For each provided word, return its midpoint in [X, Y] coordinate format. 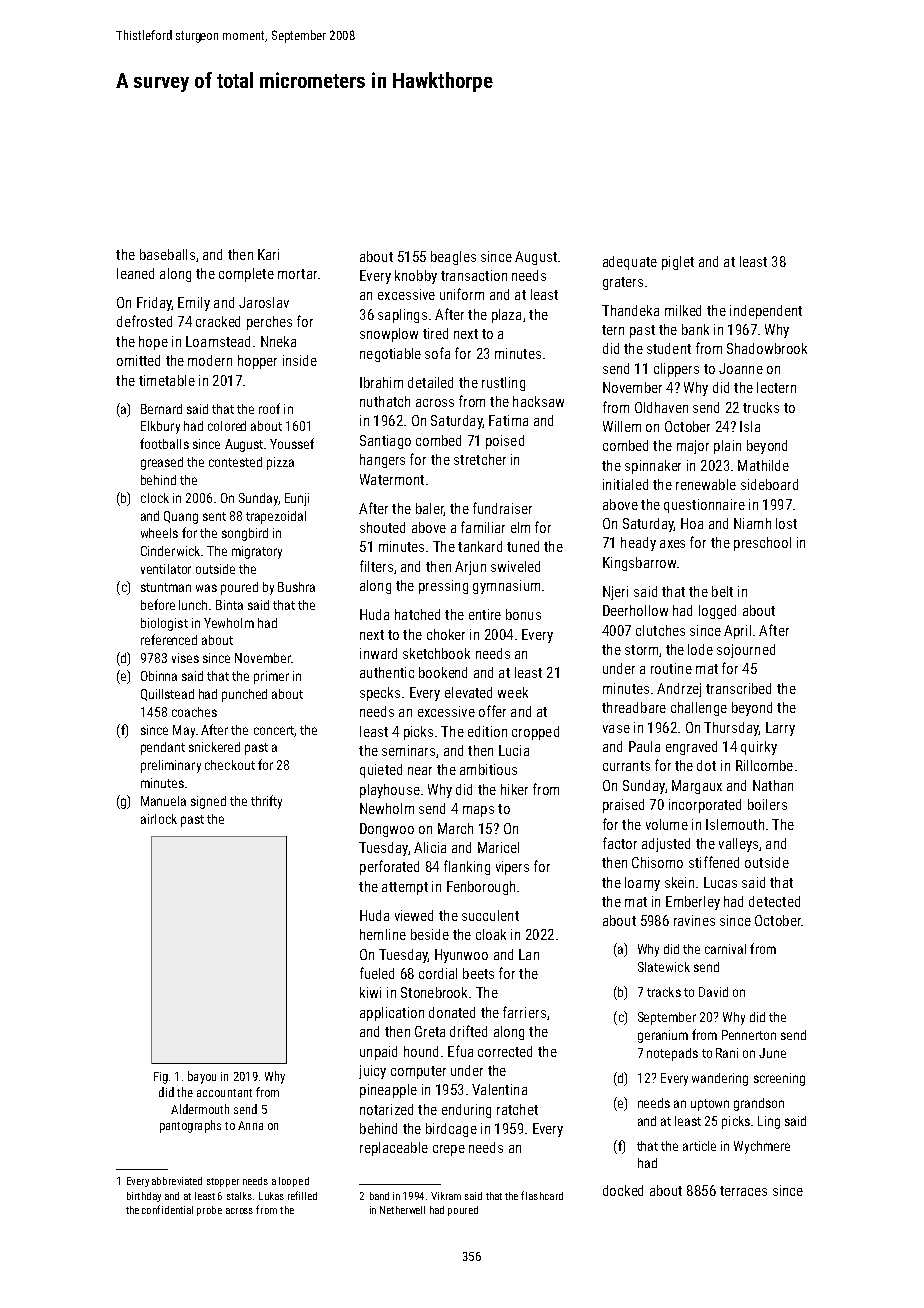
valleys [738, 845]
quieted [381, 771]
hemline [383, 934]
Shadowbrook [767, 348]
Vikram [446, 1196]
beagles [453, 258]
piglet [678, 263]
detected [774, 901]
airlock [159, 819]
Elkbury [160, 427]
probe [209, 1211]
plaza [506, 316]
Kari [268, 254]
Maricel [498, 847]
